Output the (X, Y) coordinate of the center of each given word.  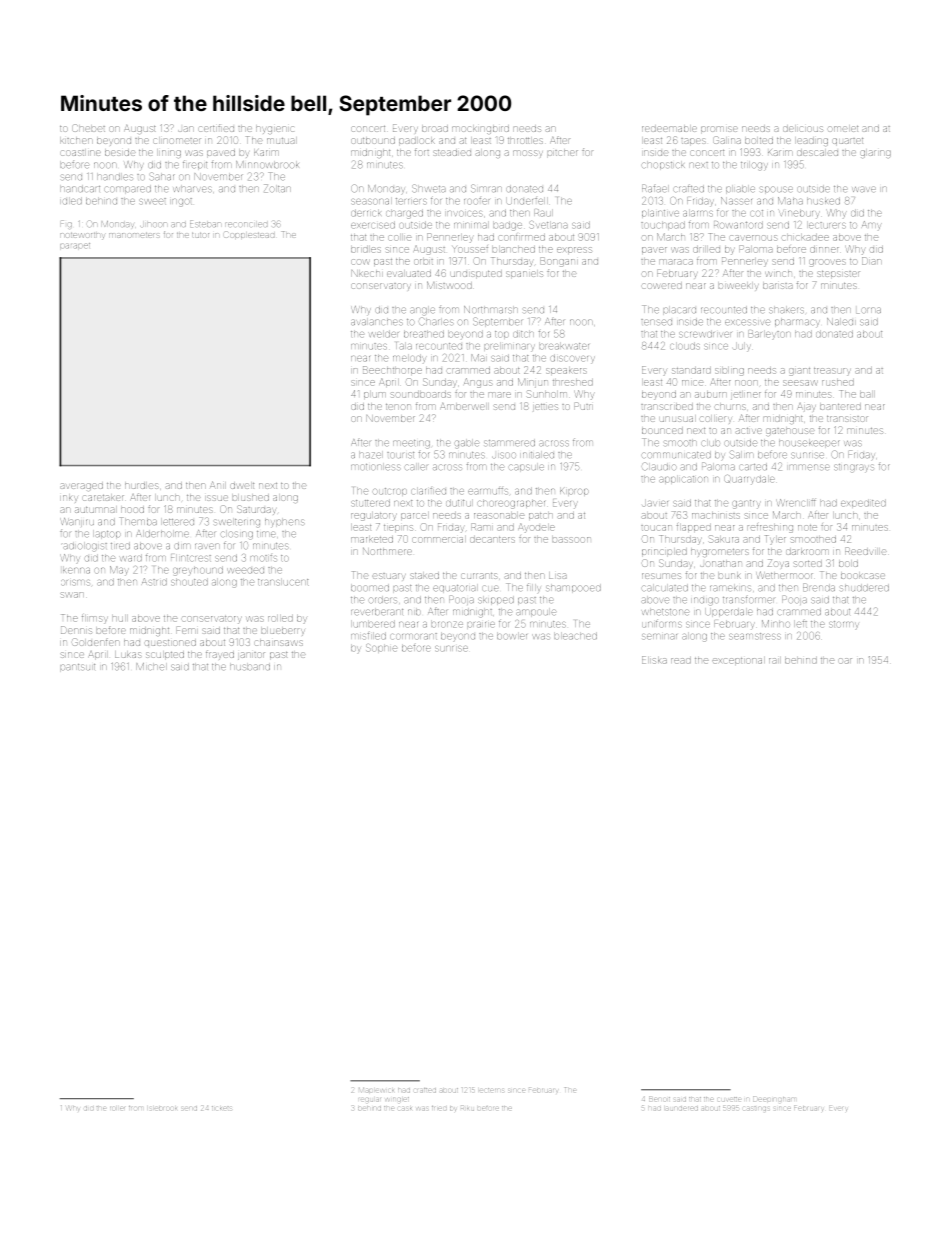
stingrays (853, 468)
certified (216, 128)
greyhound (198, 570)
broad (435, 128)
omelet (843, 129)
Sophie (381, 648)
